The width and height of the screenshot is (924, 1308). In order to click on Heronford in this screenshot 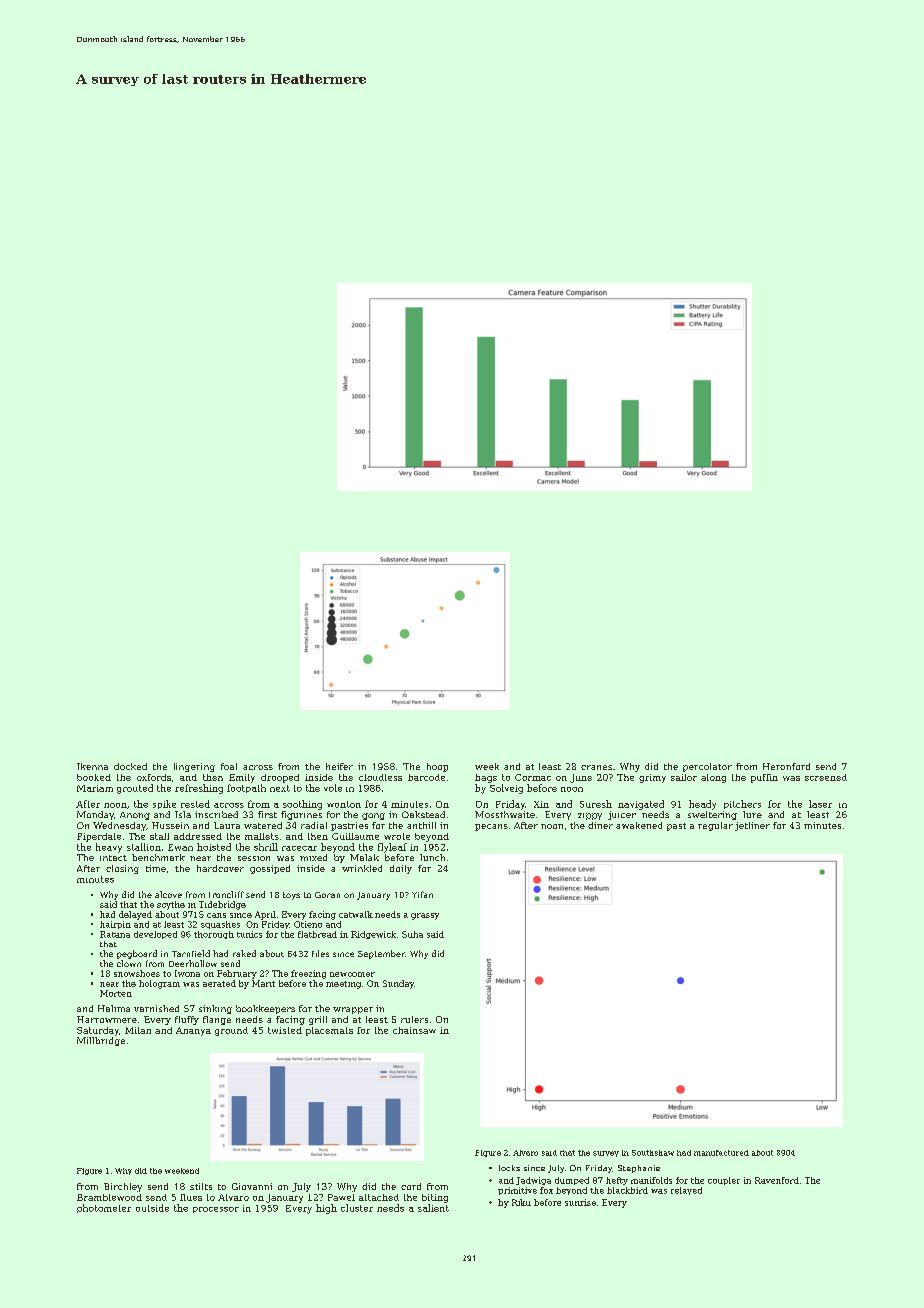, I will do `click(786, 766)`.
